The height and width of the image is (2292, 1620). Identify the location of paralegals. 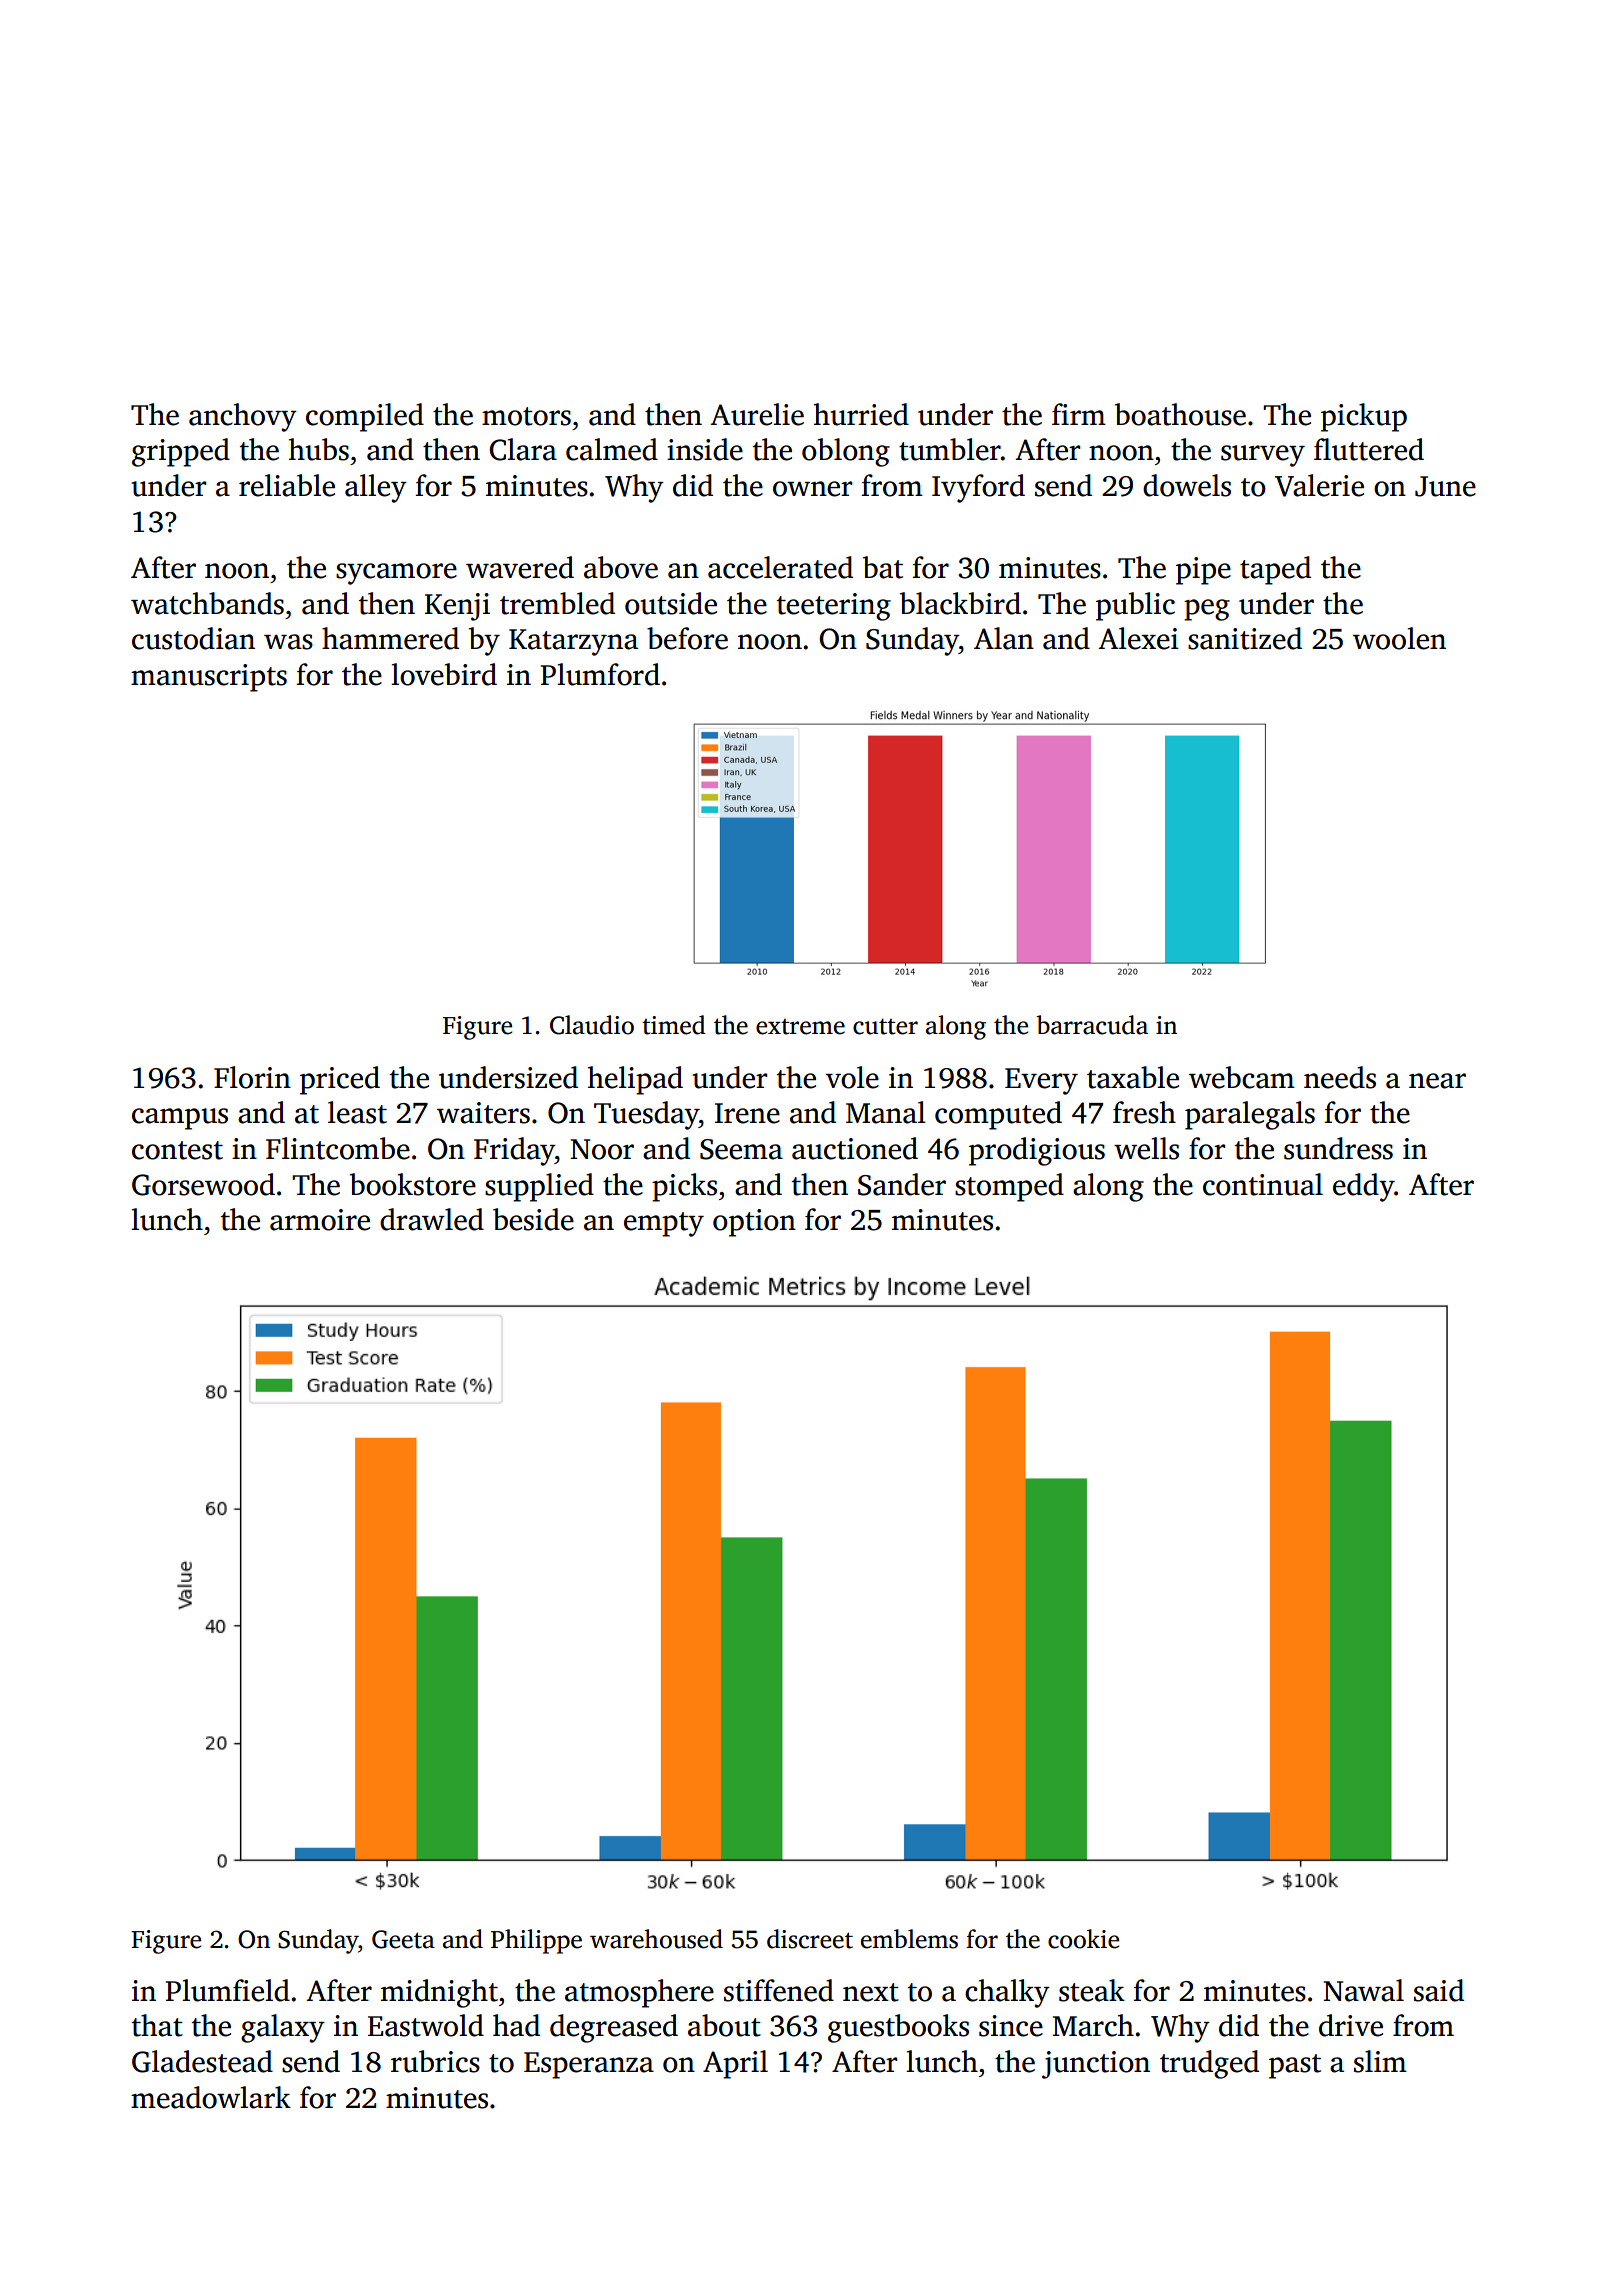
(1250, 1115).
